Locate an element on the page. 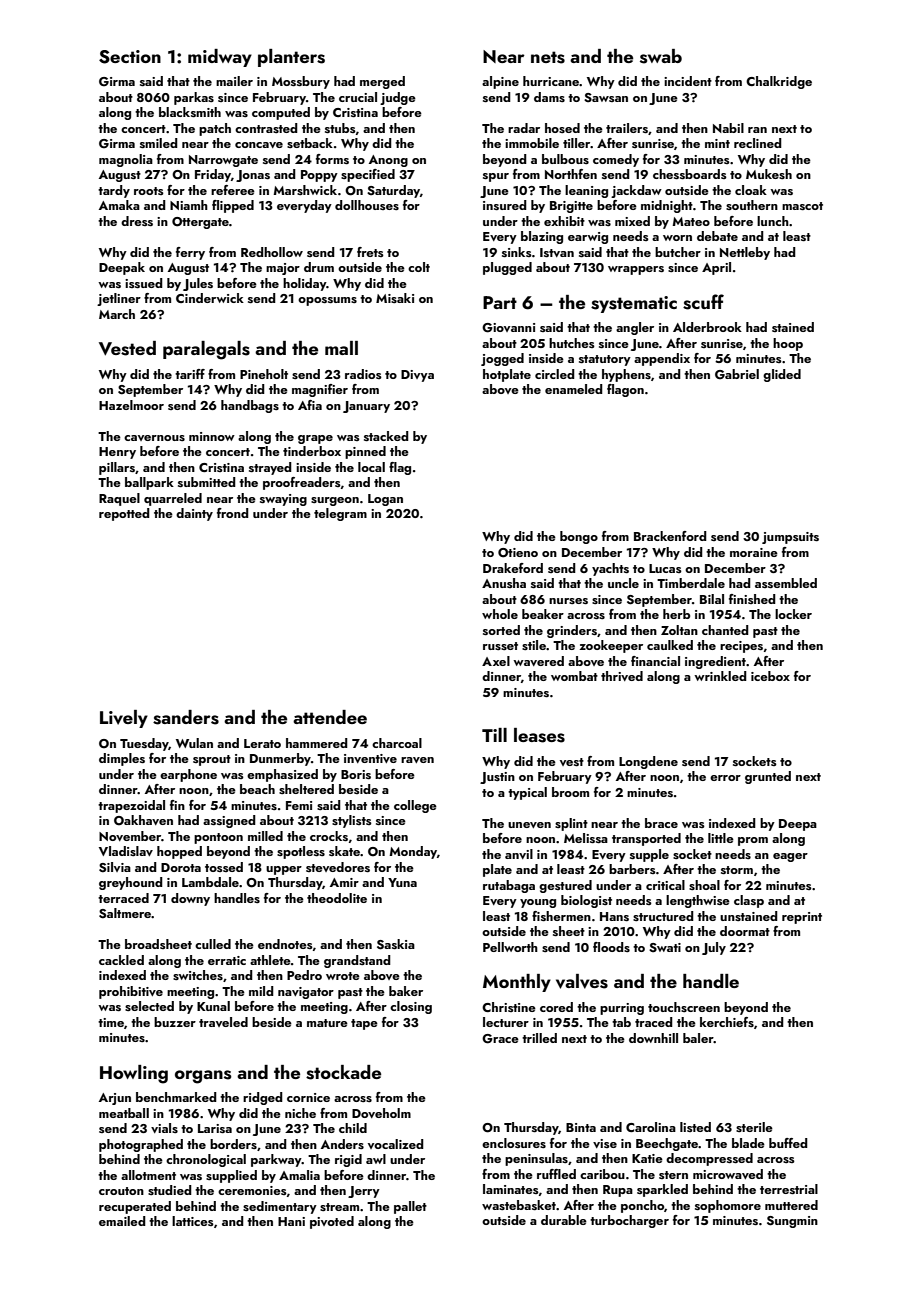 This image has height=1308, width=924. incident is located at coordinates (688, 81).
